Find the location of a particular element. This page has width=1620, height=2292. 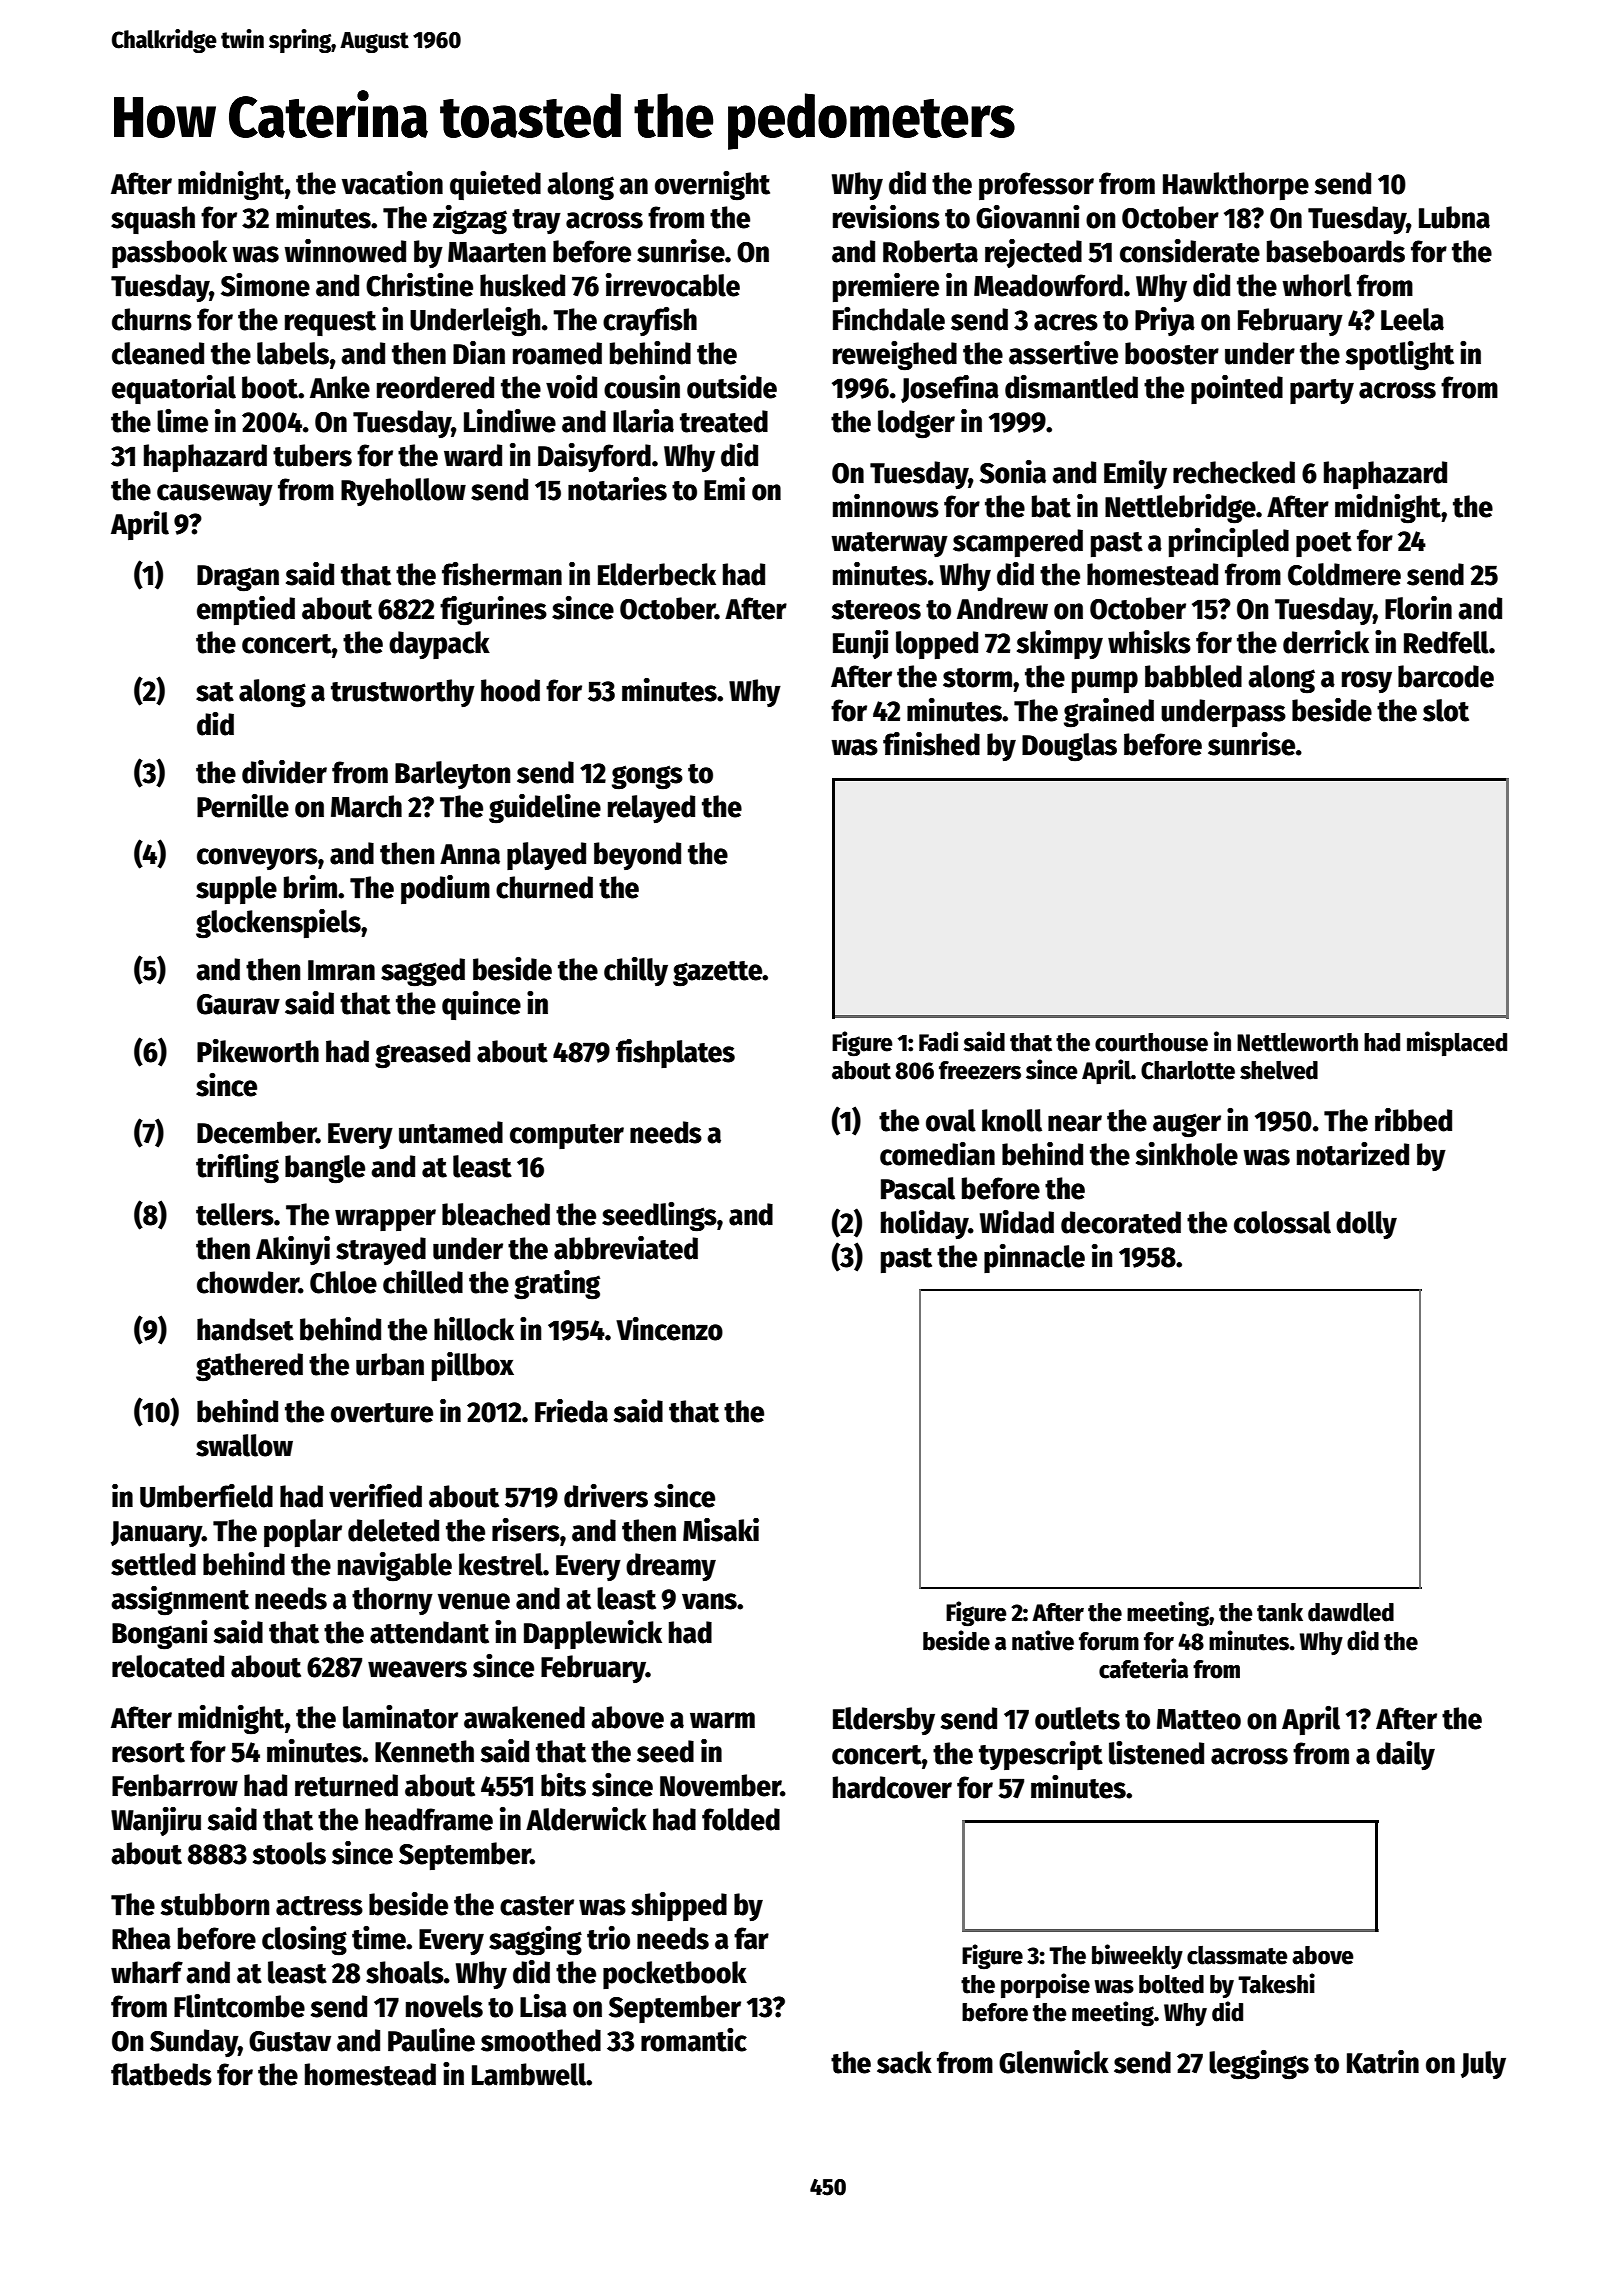

considerate is located at coordinates (1190, 251).
